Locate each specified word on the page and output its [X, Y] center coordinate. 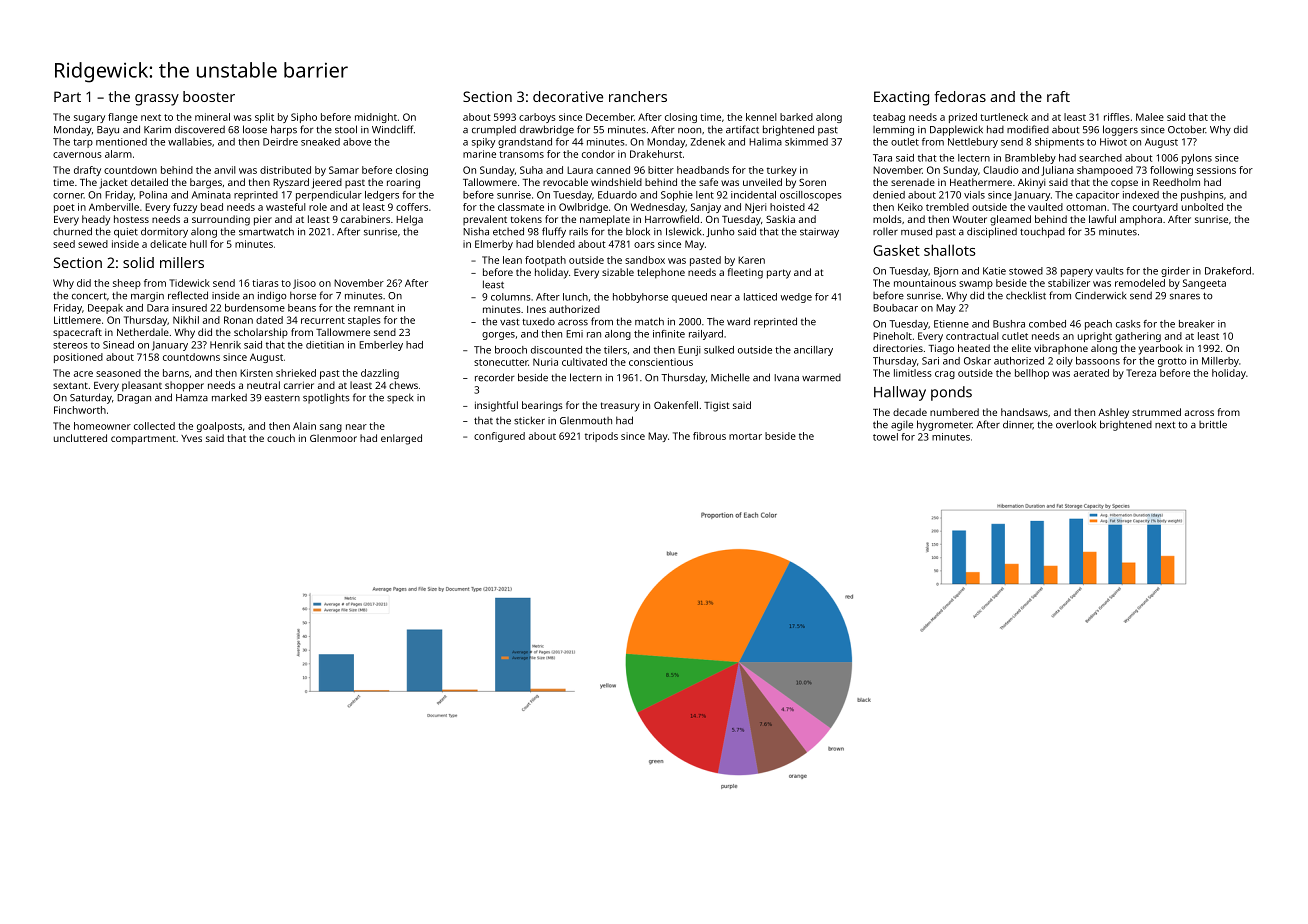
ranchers [638, 96]
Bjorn [946, 272]
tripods [601, 437]
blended [556, 244]
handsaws [1024, 412]
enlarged [401, 439]
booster [209, 96]
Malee [1150, 117]
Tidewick [189, 283]
